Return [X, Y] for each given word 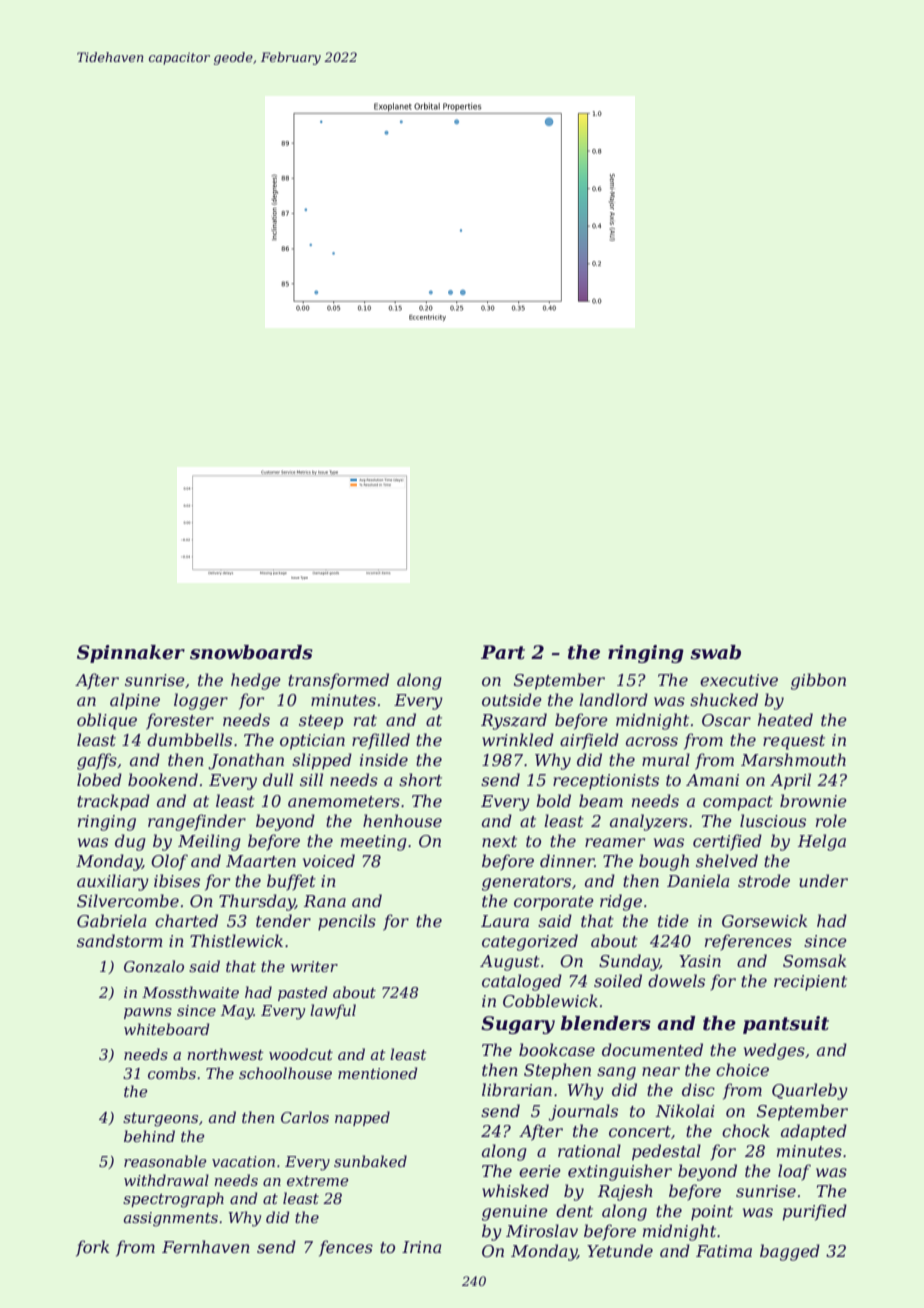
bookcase [557, 1049]
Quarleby [810, 1091]
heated [785, 719]
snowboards [251, 652]
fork [92, 1248]
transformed [338, 681]
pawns [148, 1013]
